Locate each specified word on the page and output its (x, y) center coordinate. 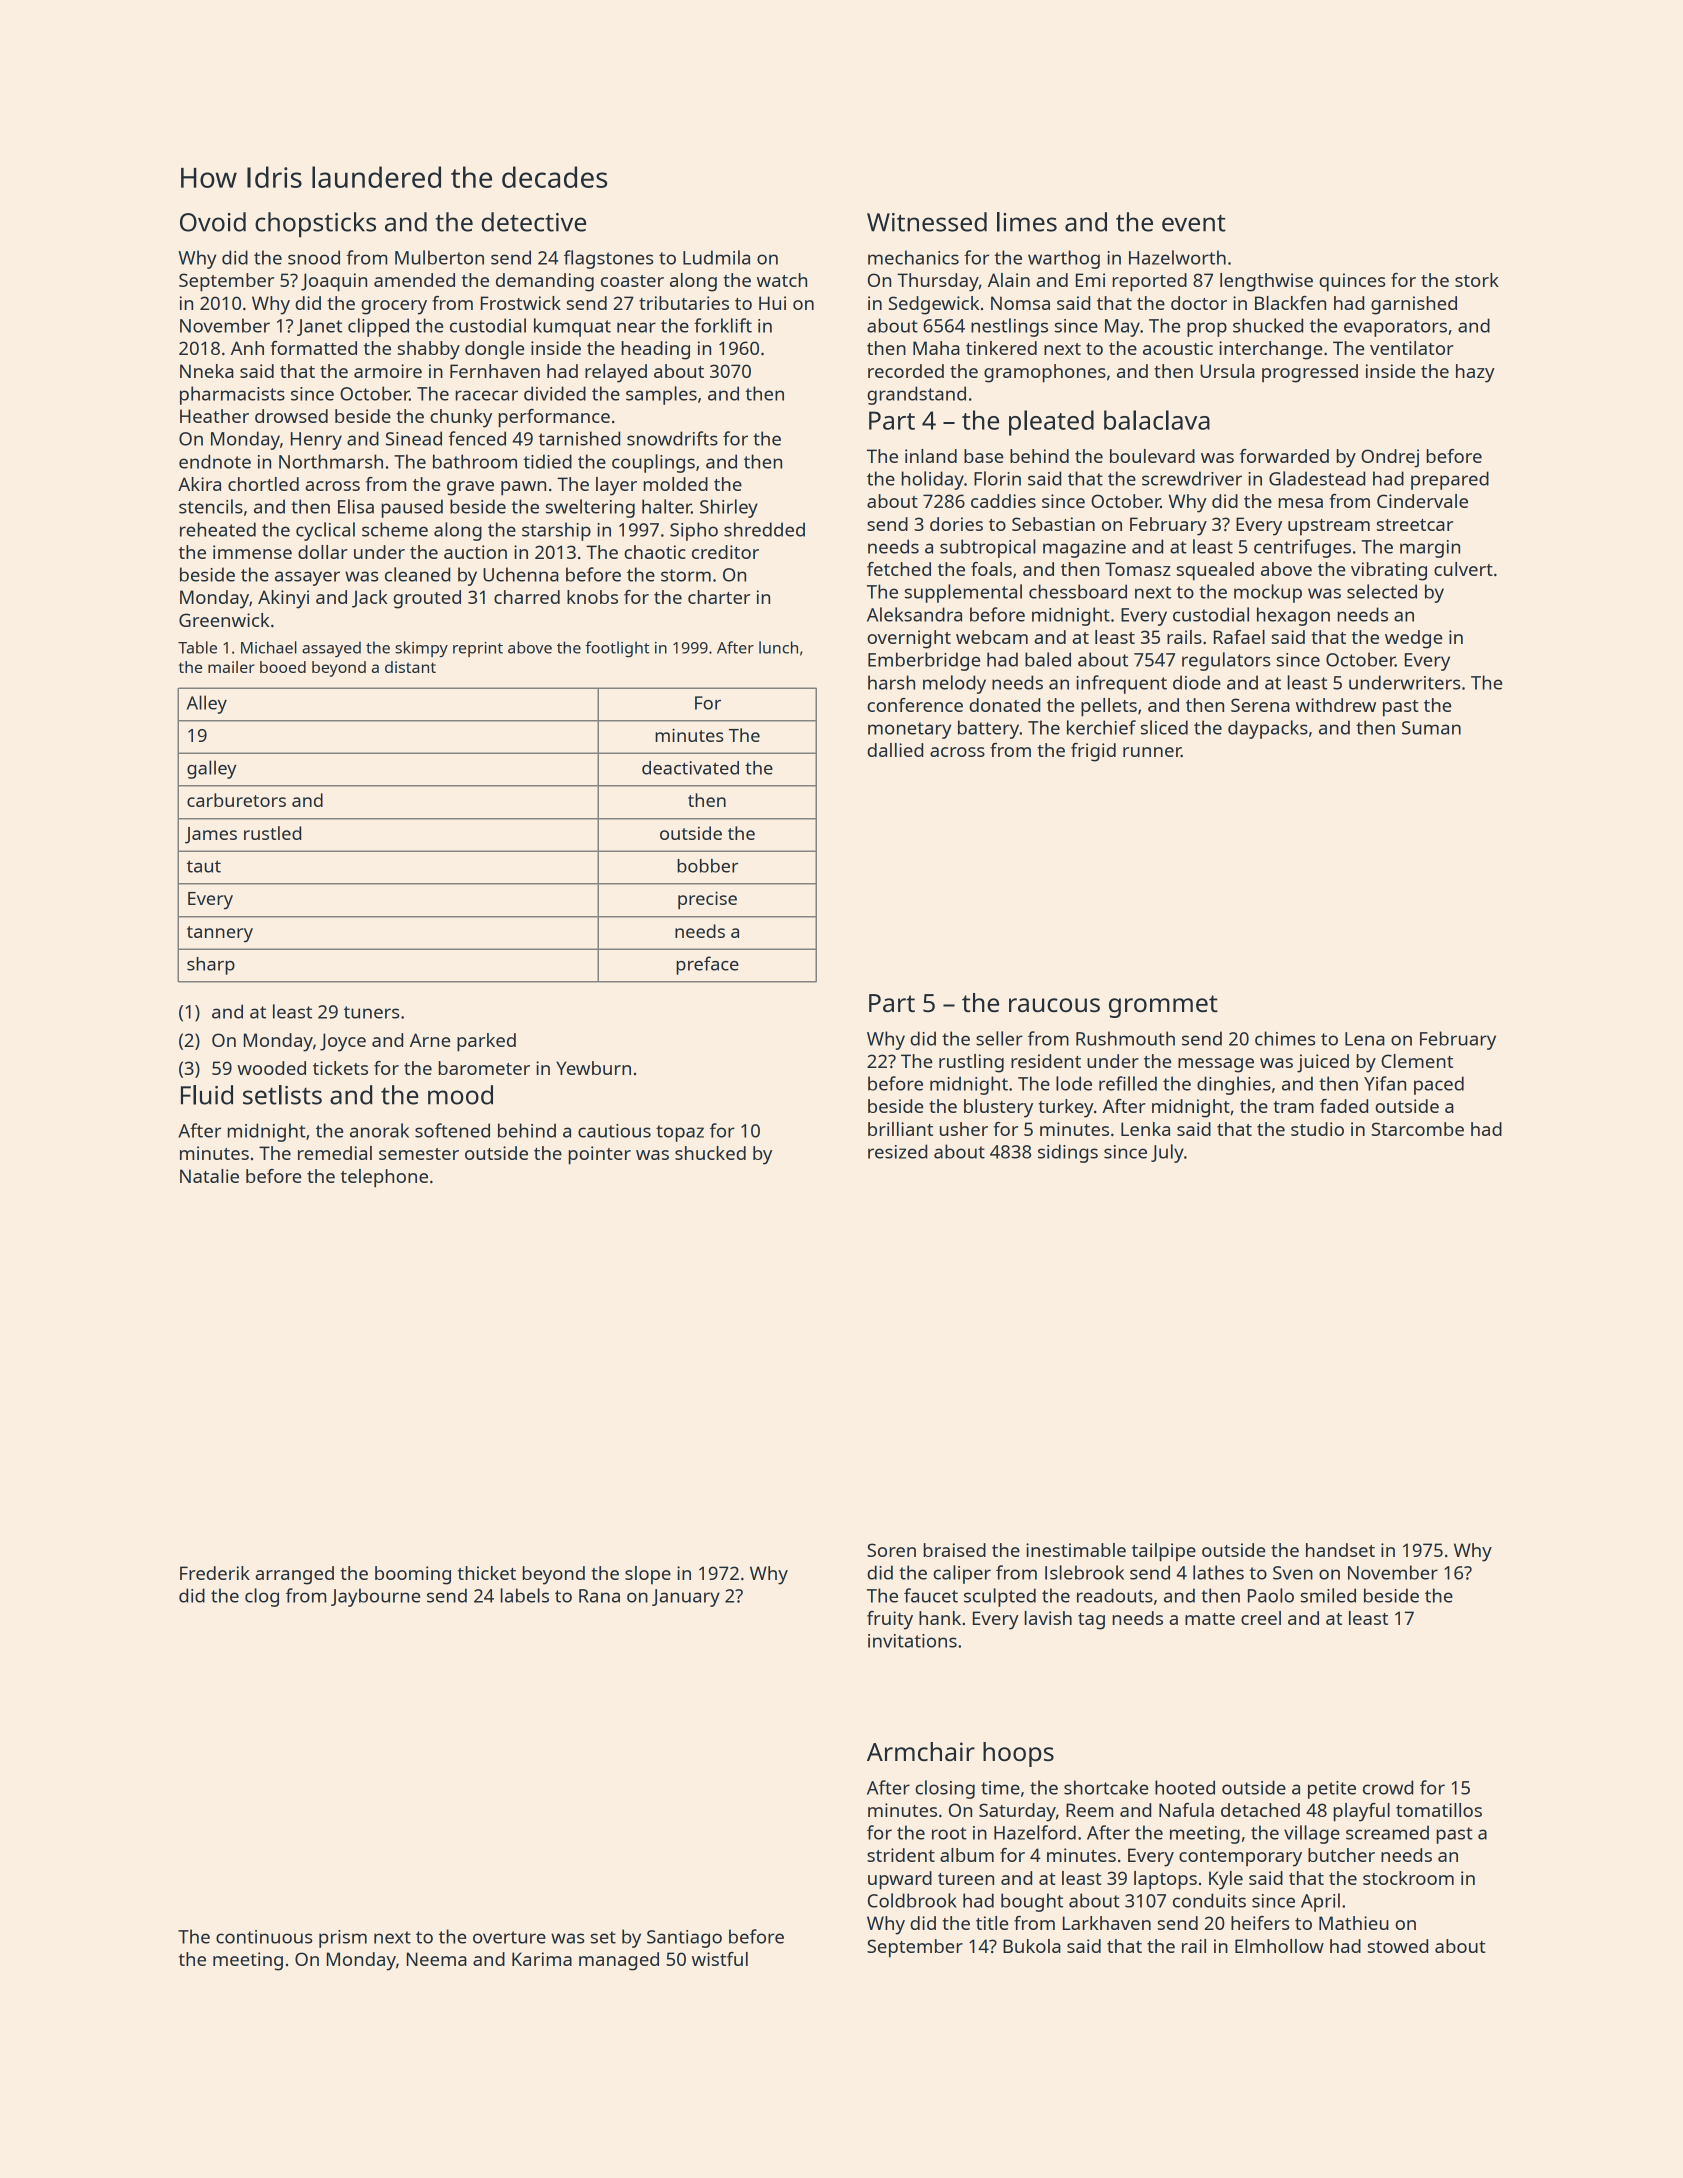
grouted (427, 599)
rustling (971, 1063)
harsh (891, 682)
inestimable (1076, 1550)
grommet (1163, 1006)
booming (413, 1575)
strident (901, 1855)
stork (1477, 280)
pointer (600, 1155)
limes (1027, 222)
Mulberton (439, 257)
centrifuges (1302, 548)
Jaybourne (375, 1597)
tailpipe (1164, 1552)
